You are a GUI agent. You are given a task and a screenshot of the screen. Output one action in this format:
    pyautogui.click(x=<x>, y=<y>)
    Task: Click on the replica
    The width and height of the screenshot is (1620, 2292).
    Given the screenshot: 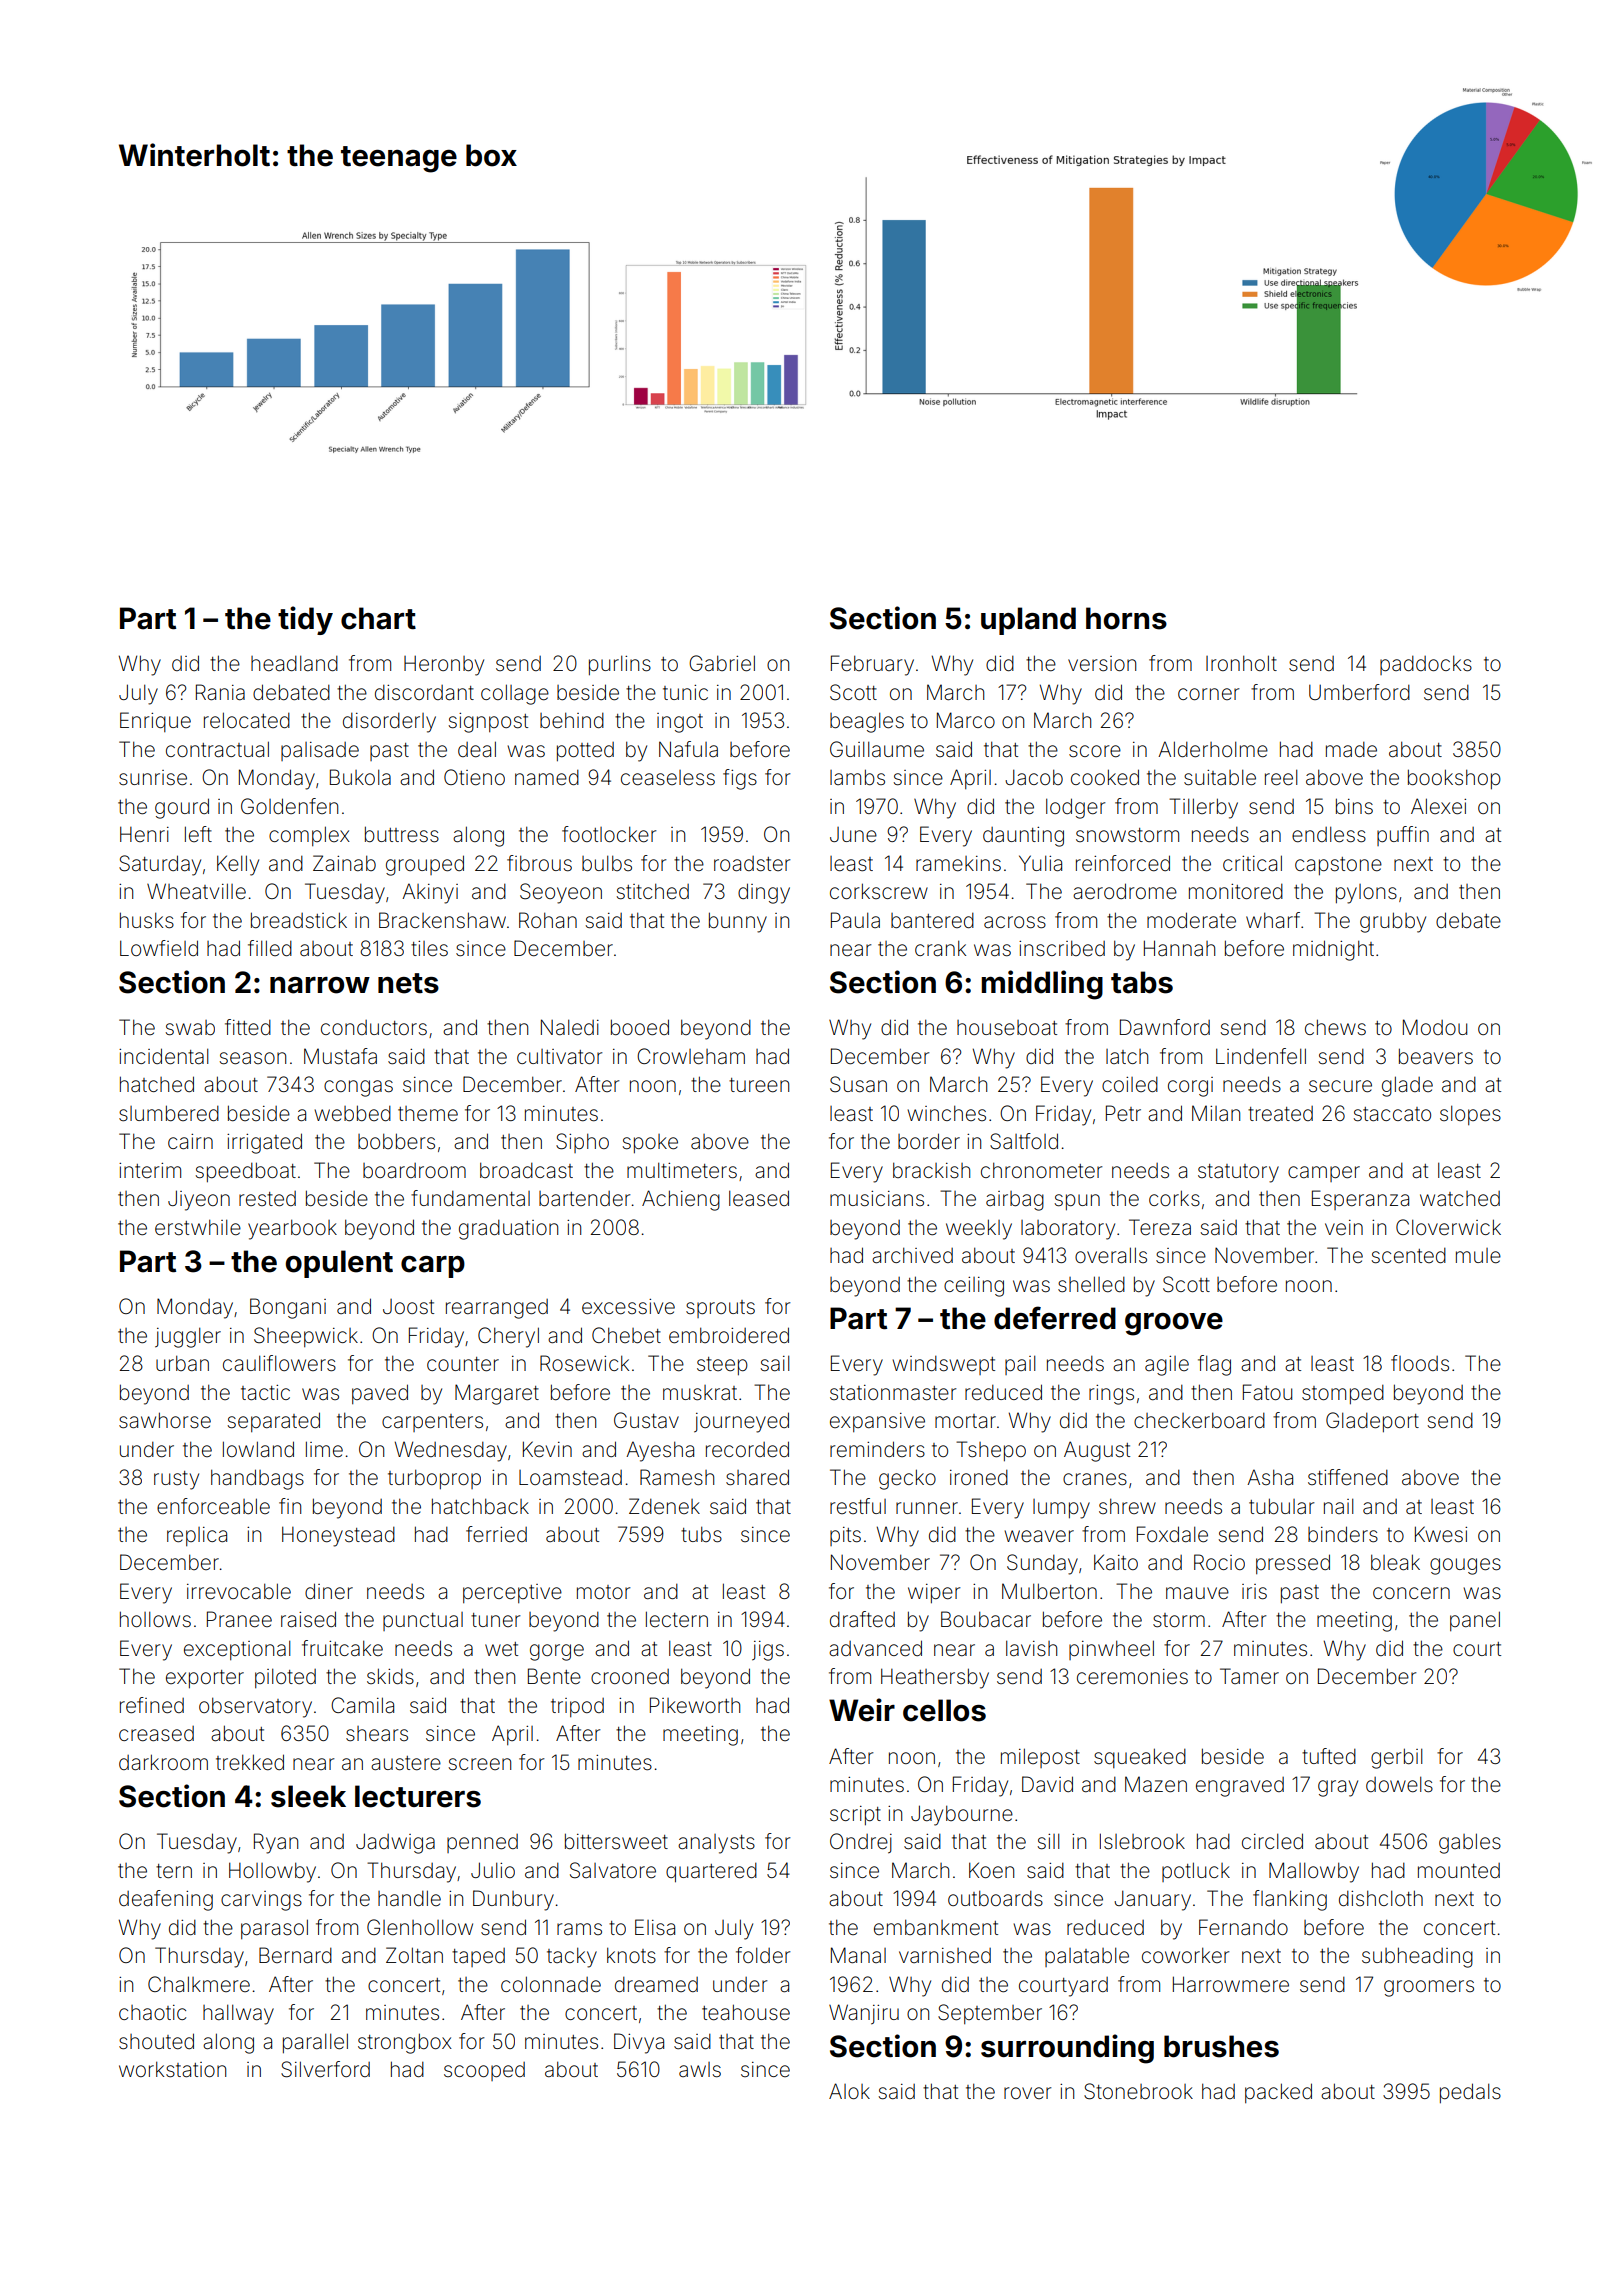 What is the action you would take?
    pyautogui.click(x=197, y=1536)
